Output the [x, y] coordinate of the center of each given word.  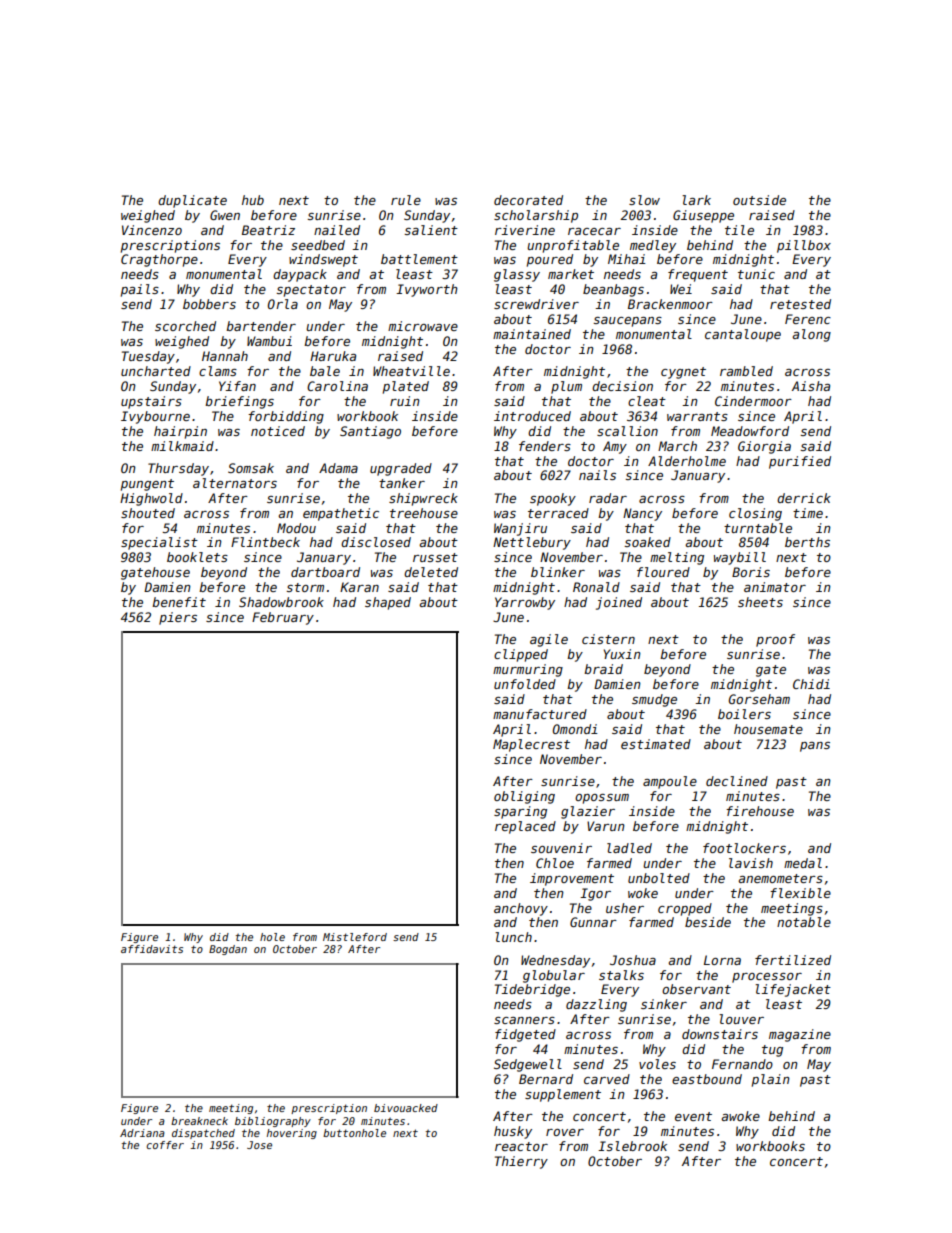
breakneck [199, 1121]
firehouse [760, 811]
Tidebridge [532, 990]
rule [406, 200]
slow [644, 200]
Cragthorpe [159, 260]
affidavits [152, 949]
